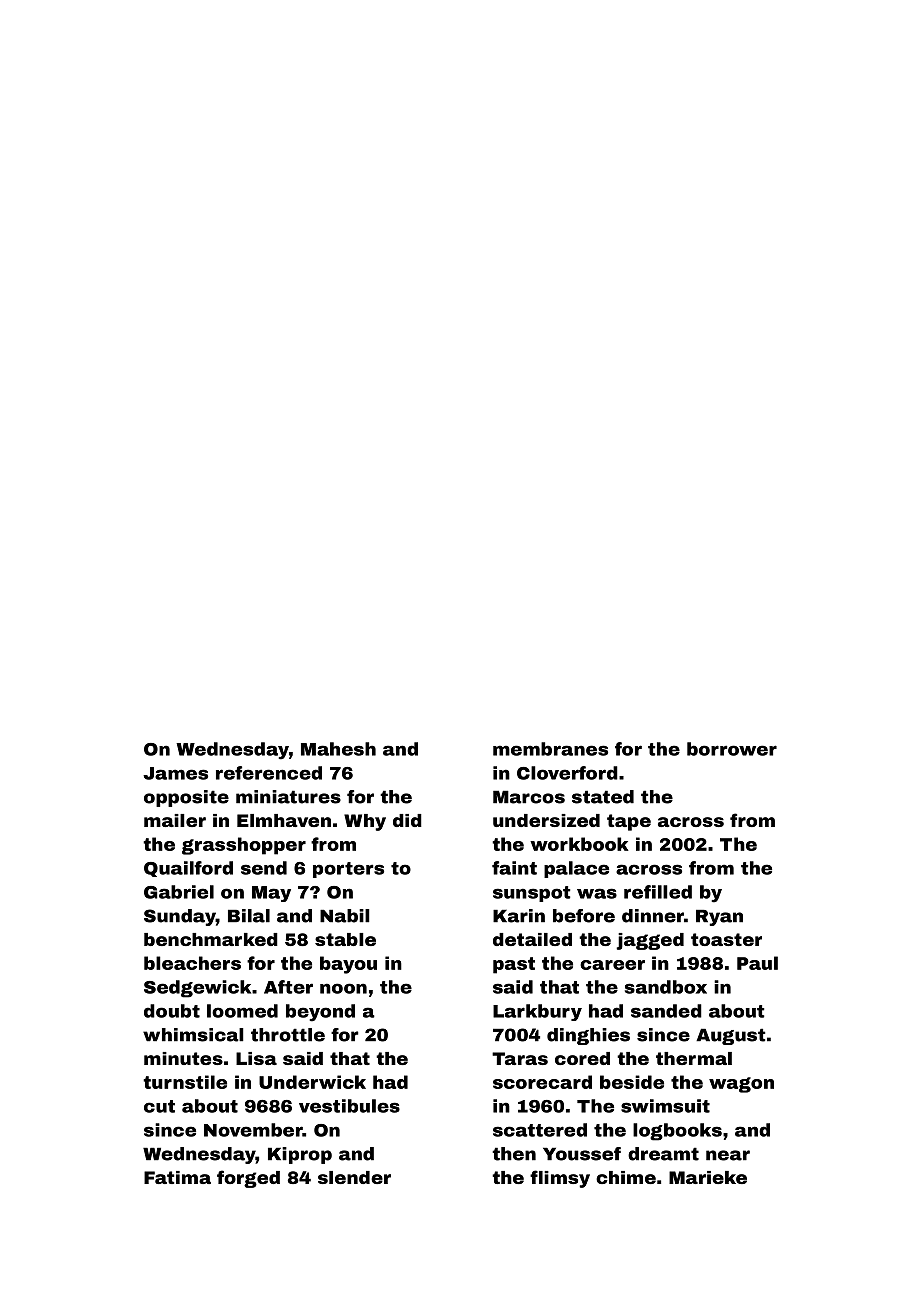 This screenshot has height=1311, width=924. Describe the element at coordinates (345, 939) in the screenshot. I see `stable` at that location.
